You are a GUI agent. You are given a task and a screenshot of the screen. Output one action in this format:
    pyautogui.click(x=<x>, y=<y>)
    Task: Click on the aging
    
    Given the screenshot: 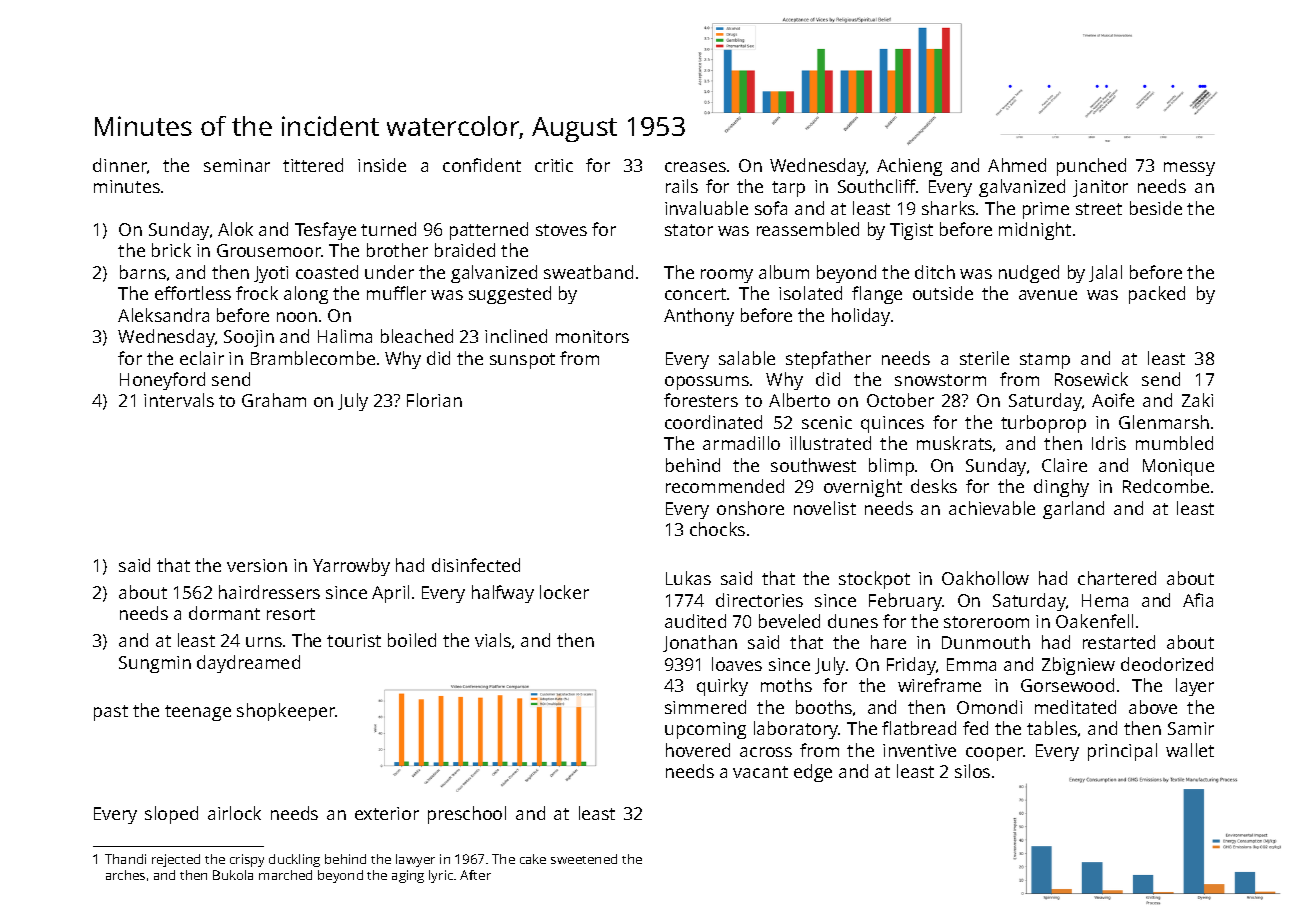 What is the action you would take?
    pyautogui.click(x=408, y=876)
